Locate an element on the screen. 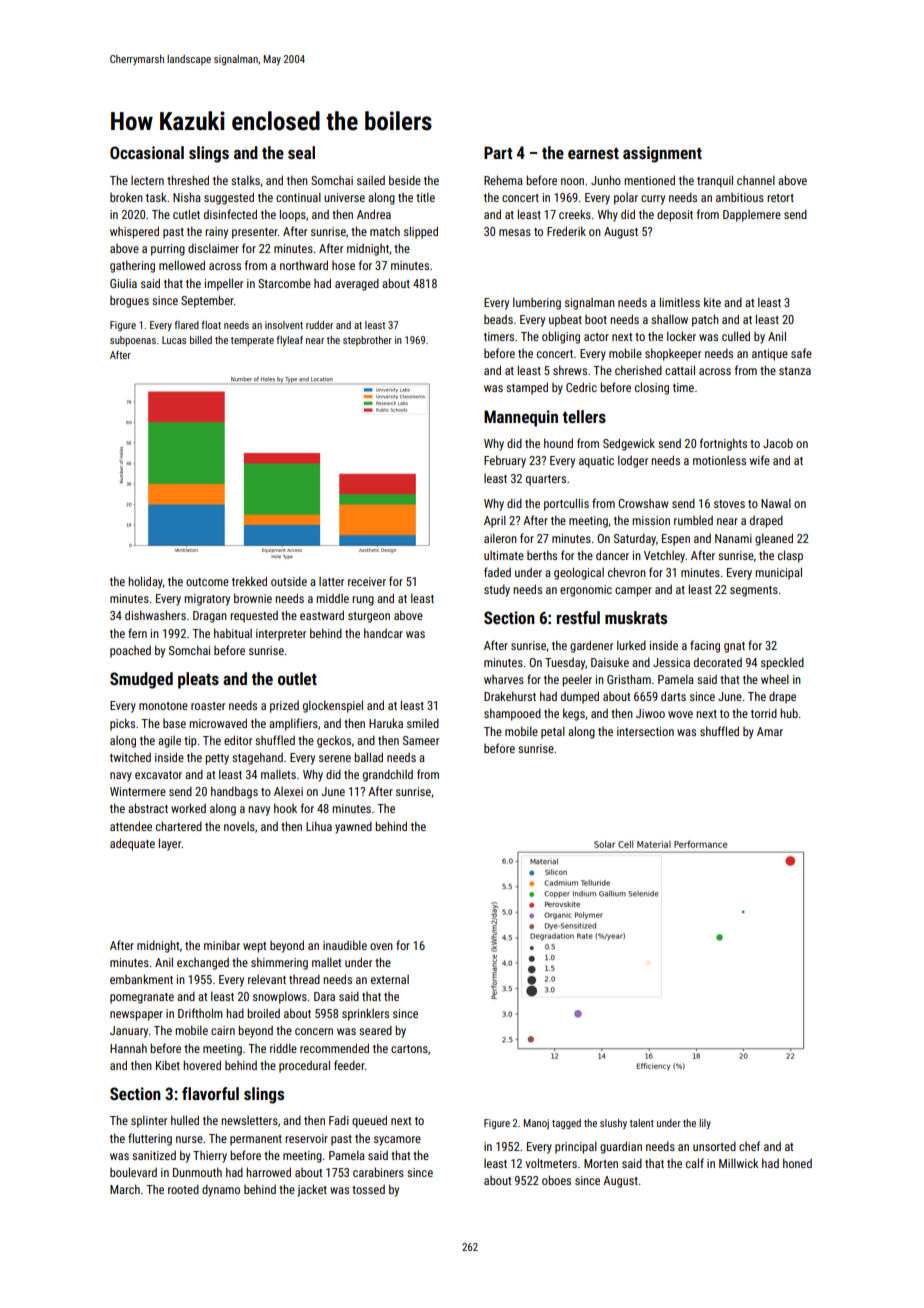 The width and height of the screenshot is (924, 1308). seal is located at coordinates (301, 152).
